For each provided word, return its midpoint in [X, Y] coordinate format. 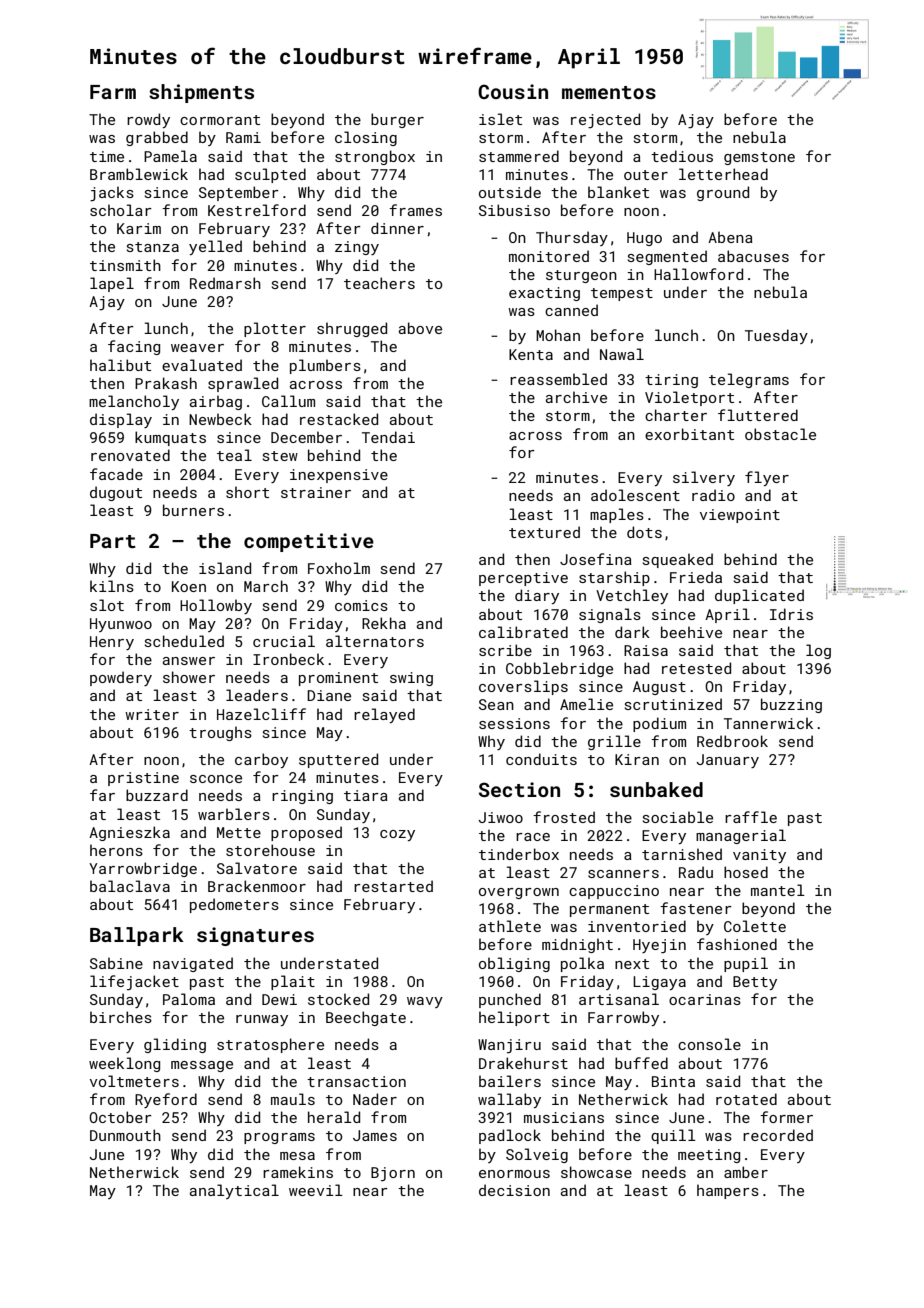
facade [116, 474]
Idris [791, 614]
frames [415, 210]
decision [514, 1190]
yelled [215, 247]
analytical [234, 1191]
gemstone [759, 158]
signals [610, 615]
